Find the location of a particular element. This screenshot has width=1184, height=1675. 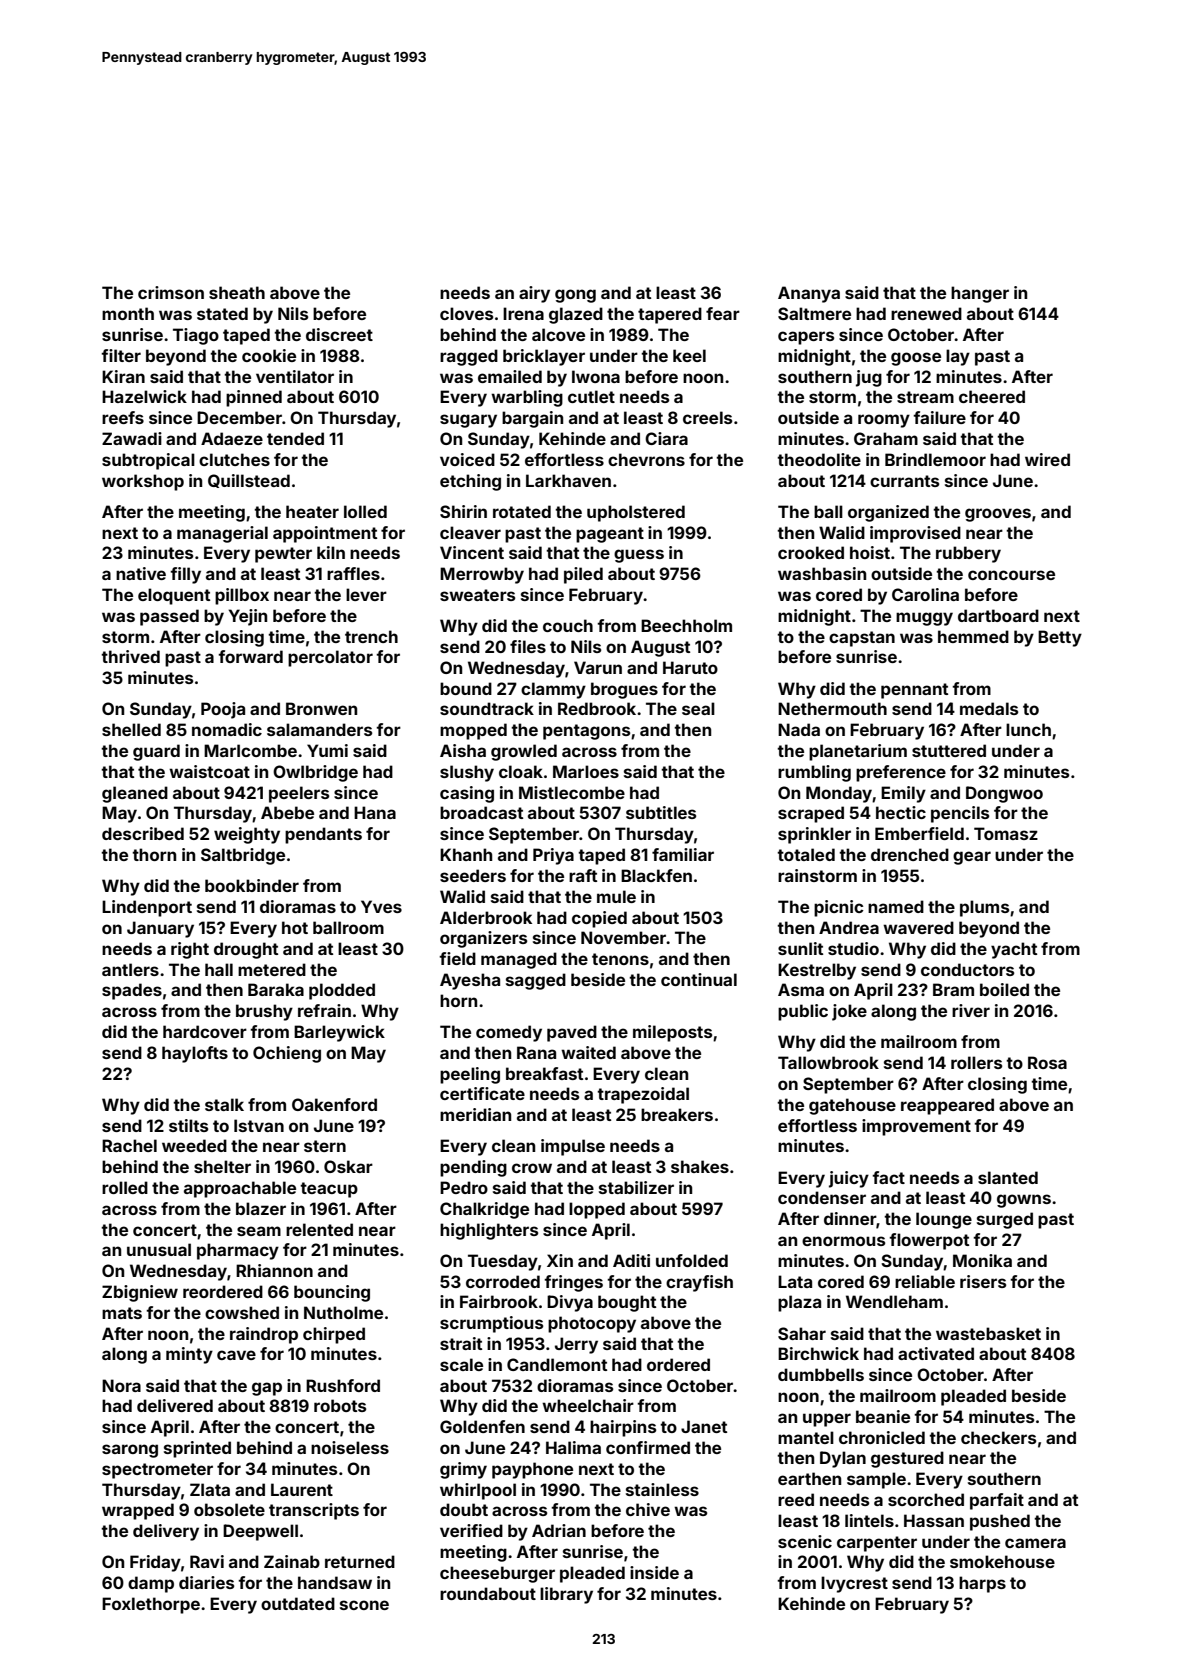

airy is located at coordinates (534, 294).
